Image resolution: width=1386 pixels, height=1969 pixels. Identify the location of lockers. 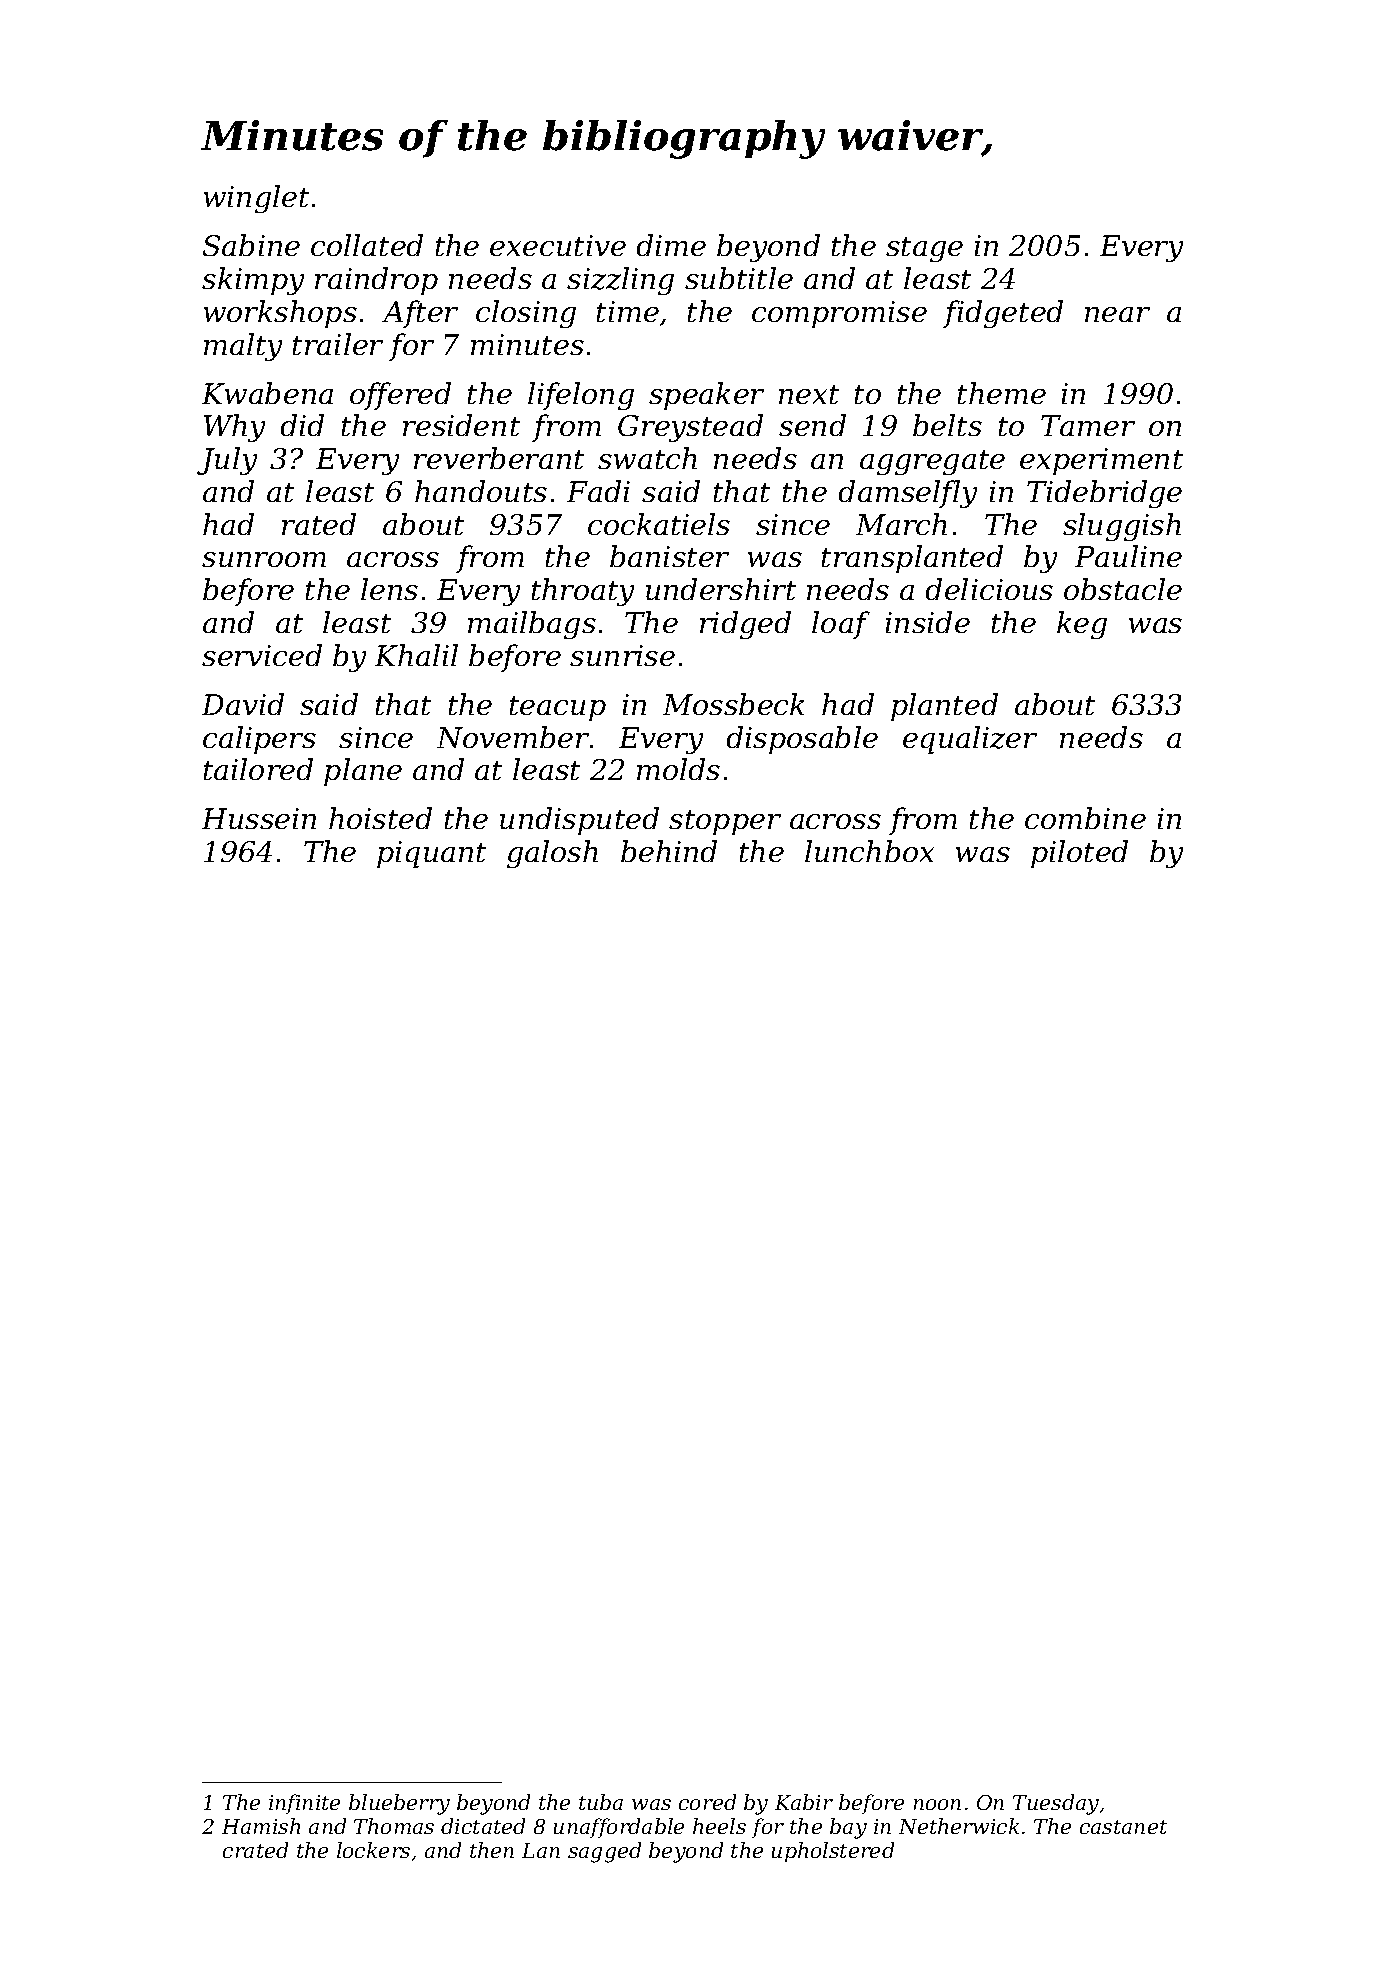
(373, 1850).
